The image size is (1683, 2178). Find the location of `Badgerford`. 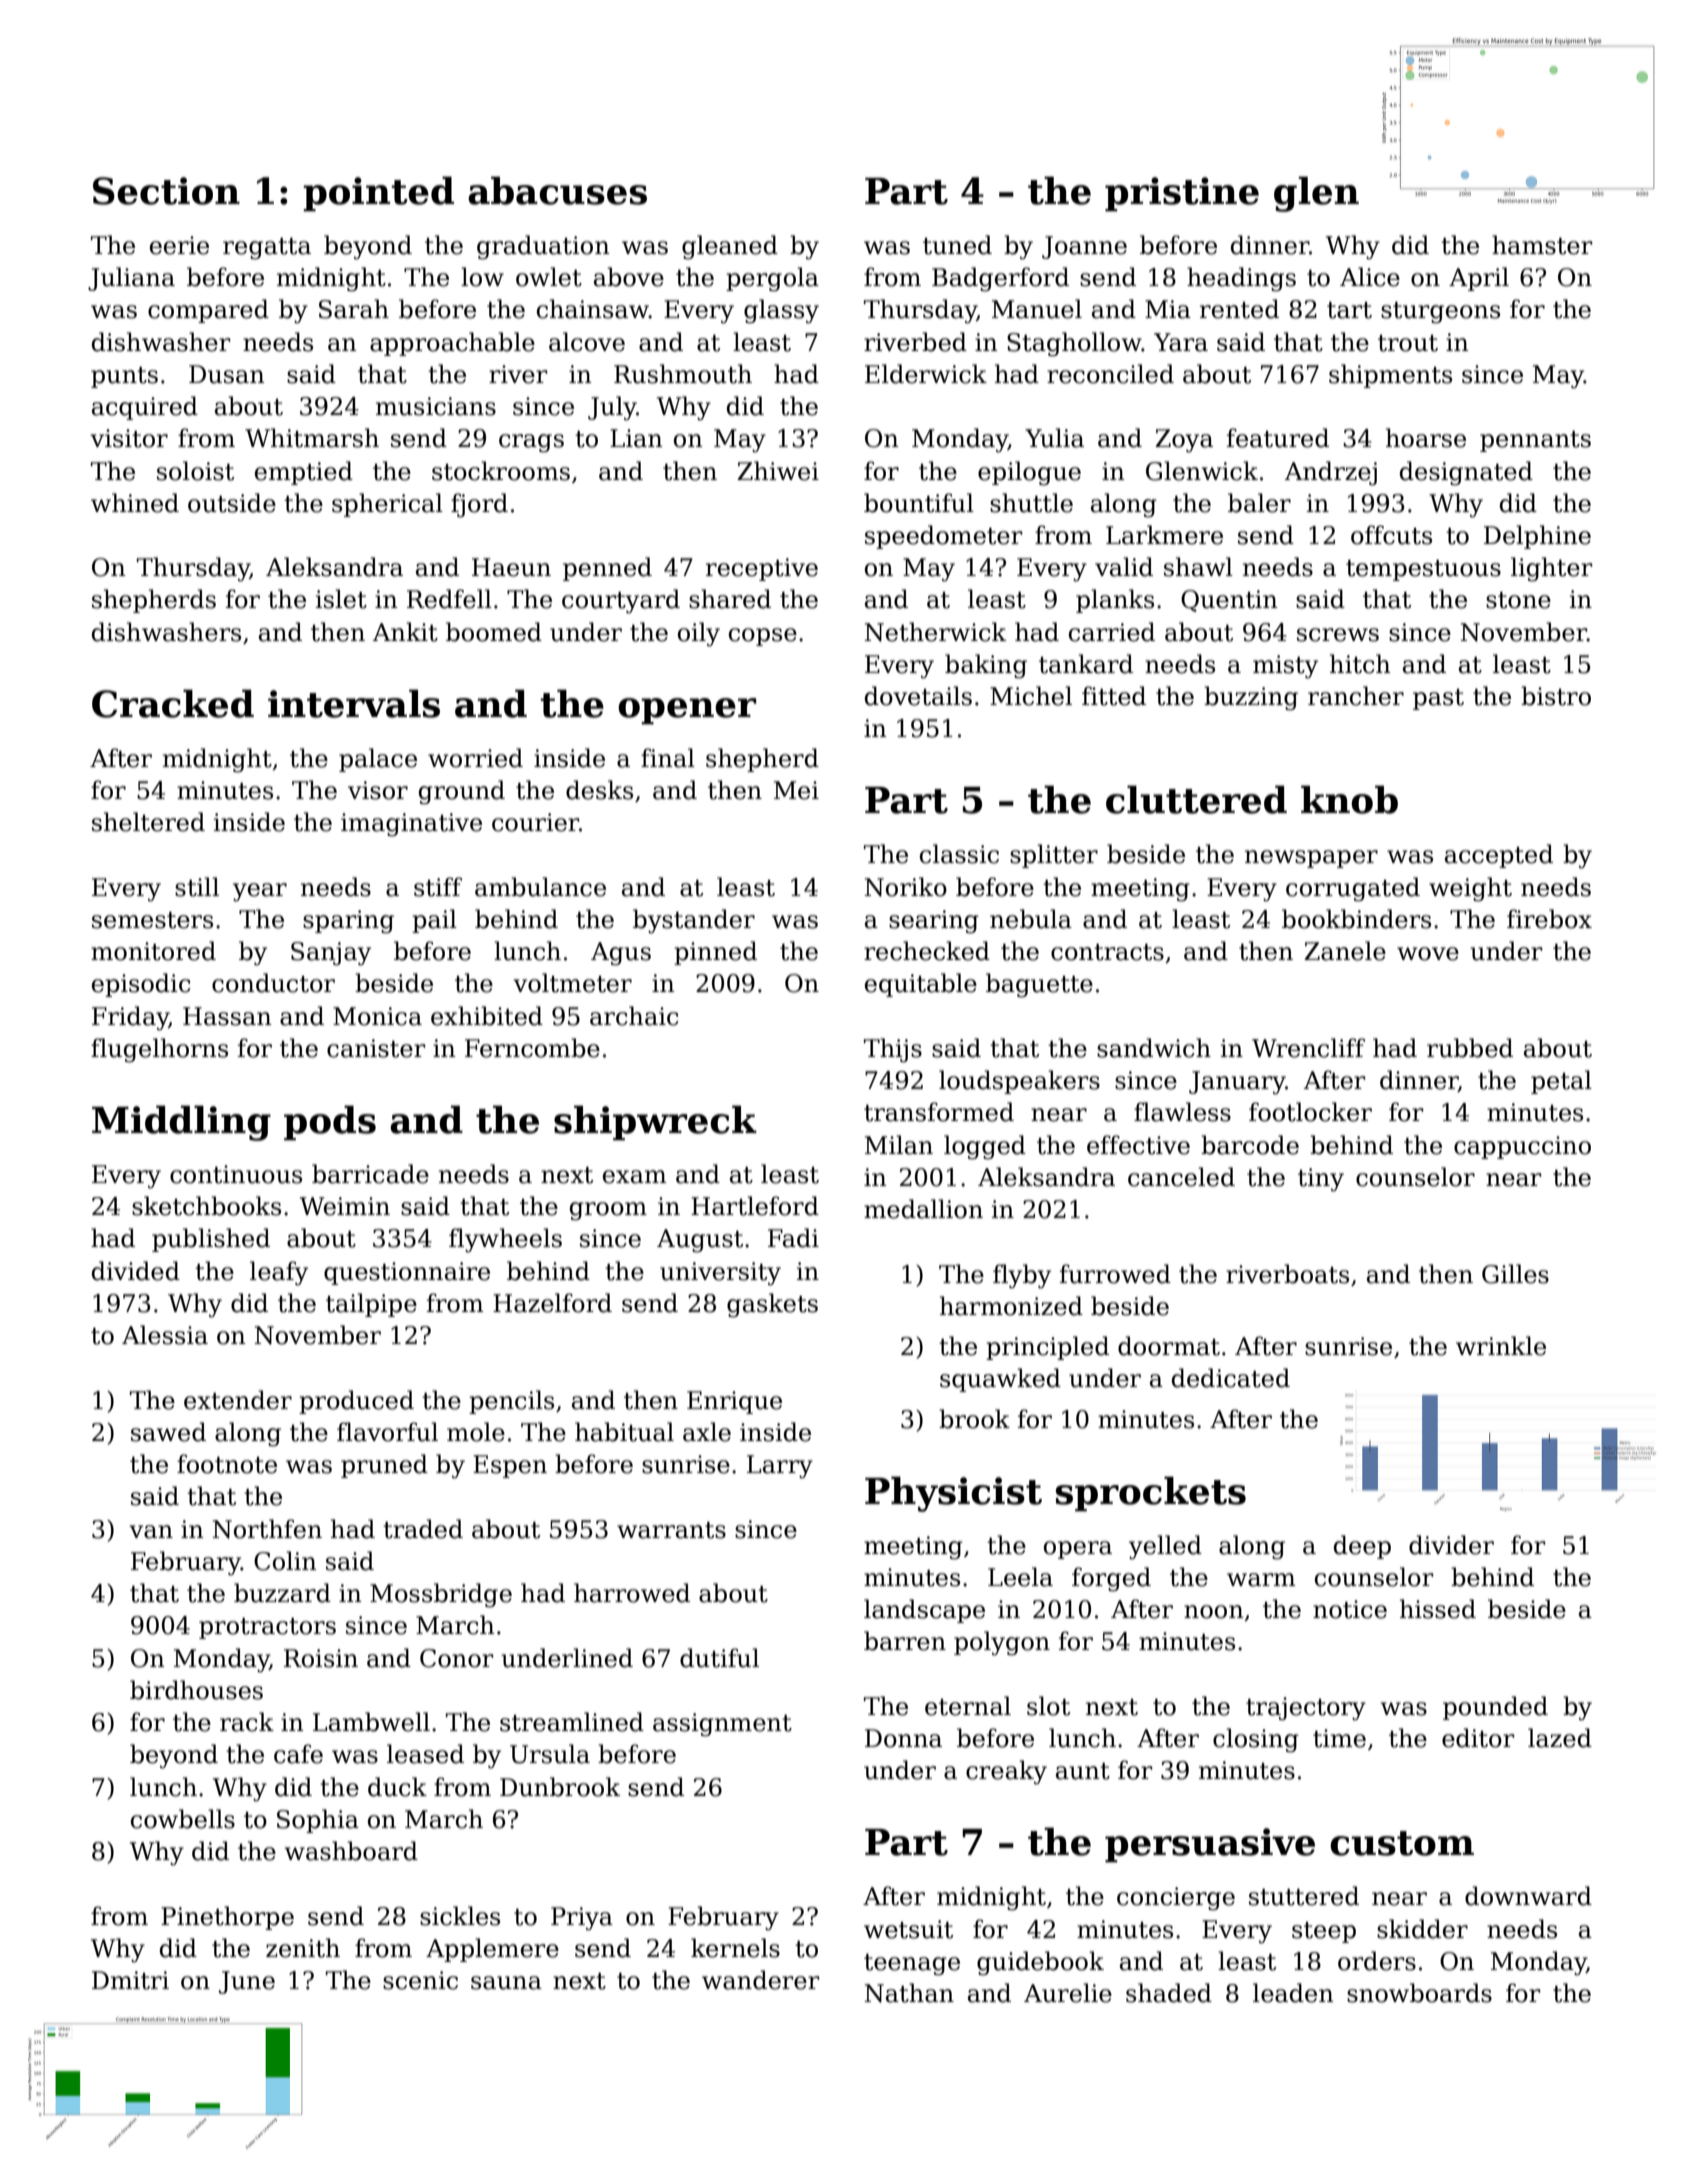

Badgerford is located at coordinates (1000, 279).
